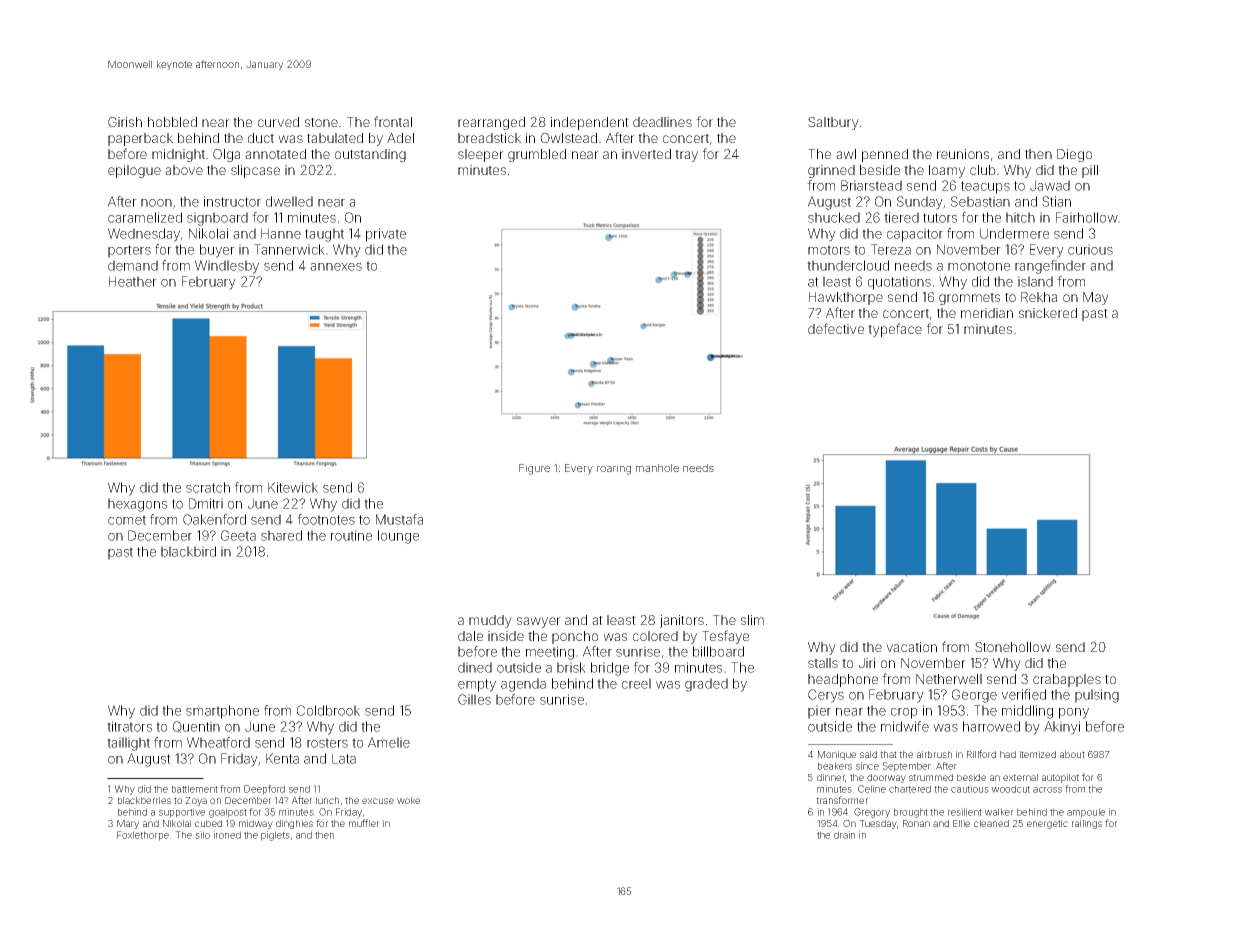 The image size is (1233, 952). Describe the element at coordinates (911, 647) in the screenshot. I see `vacation` at that location.
